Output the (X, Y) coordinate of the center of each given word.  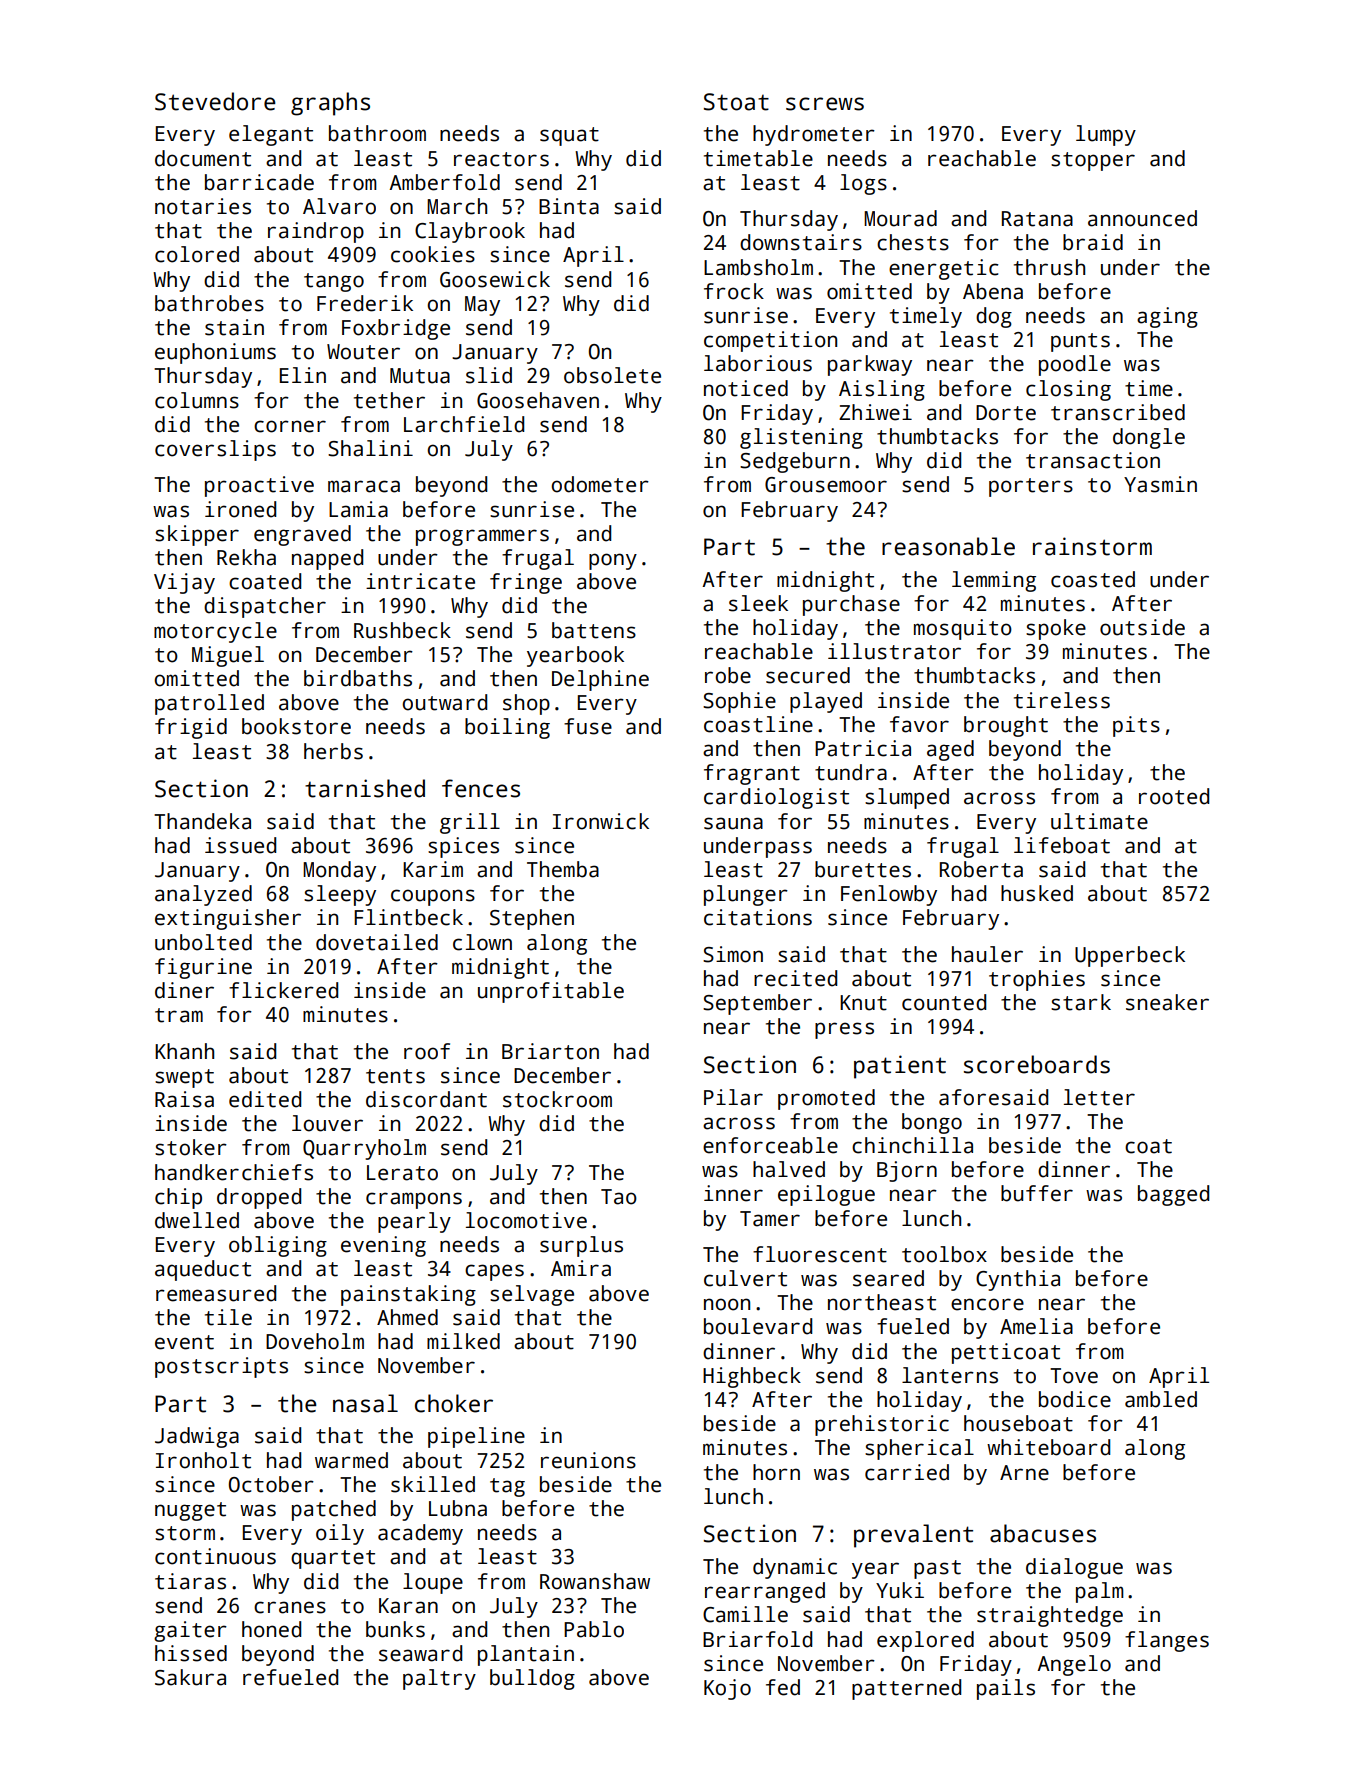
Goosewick (495, 279)
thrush (1049, 267)
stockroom (557, 1099)
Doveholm (315, 1341)
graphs (330, 104)
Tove (1074, 1376)
